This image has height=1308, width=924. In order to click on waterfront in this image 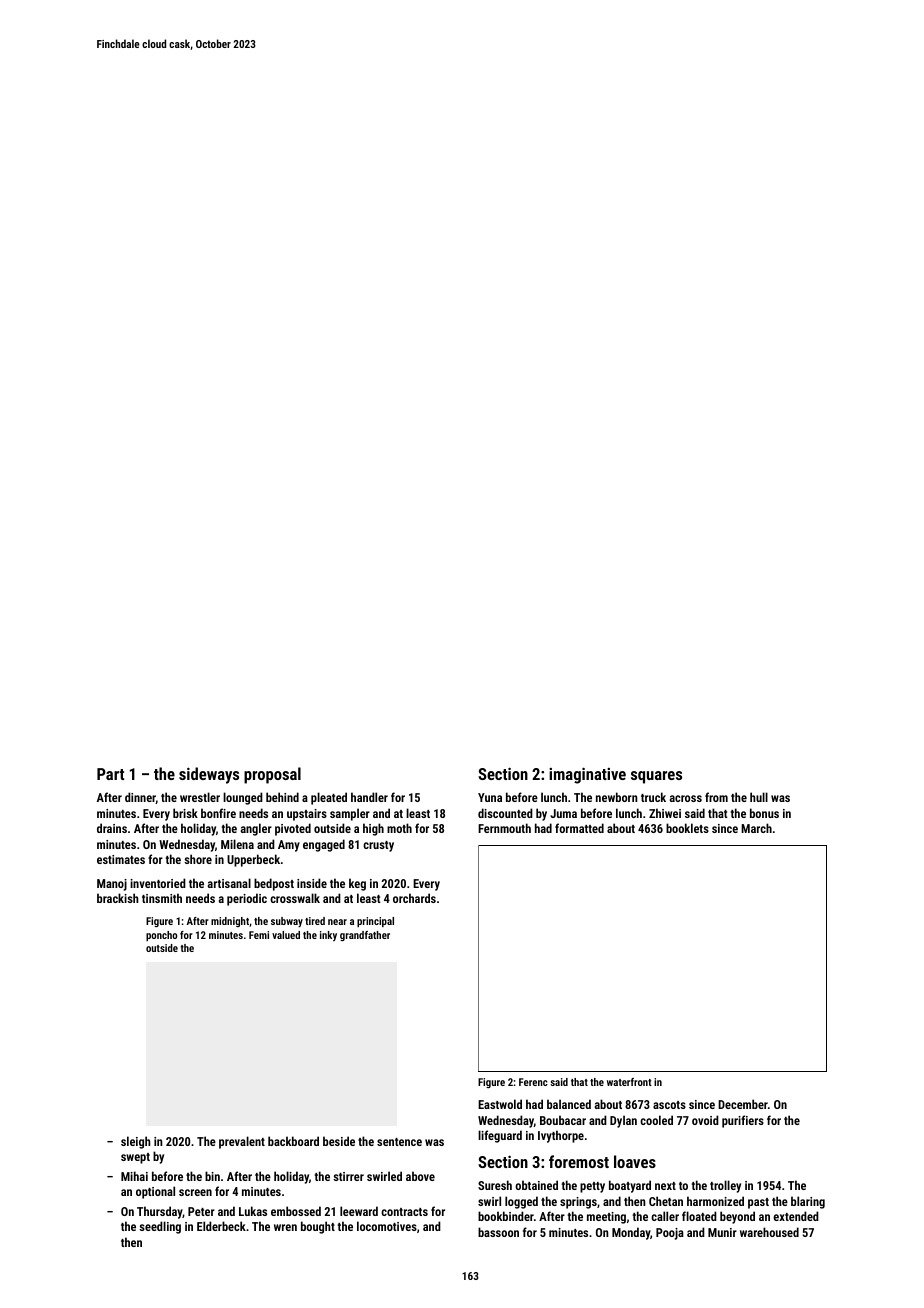, I will do `click(629, 1082)`.
